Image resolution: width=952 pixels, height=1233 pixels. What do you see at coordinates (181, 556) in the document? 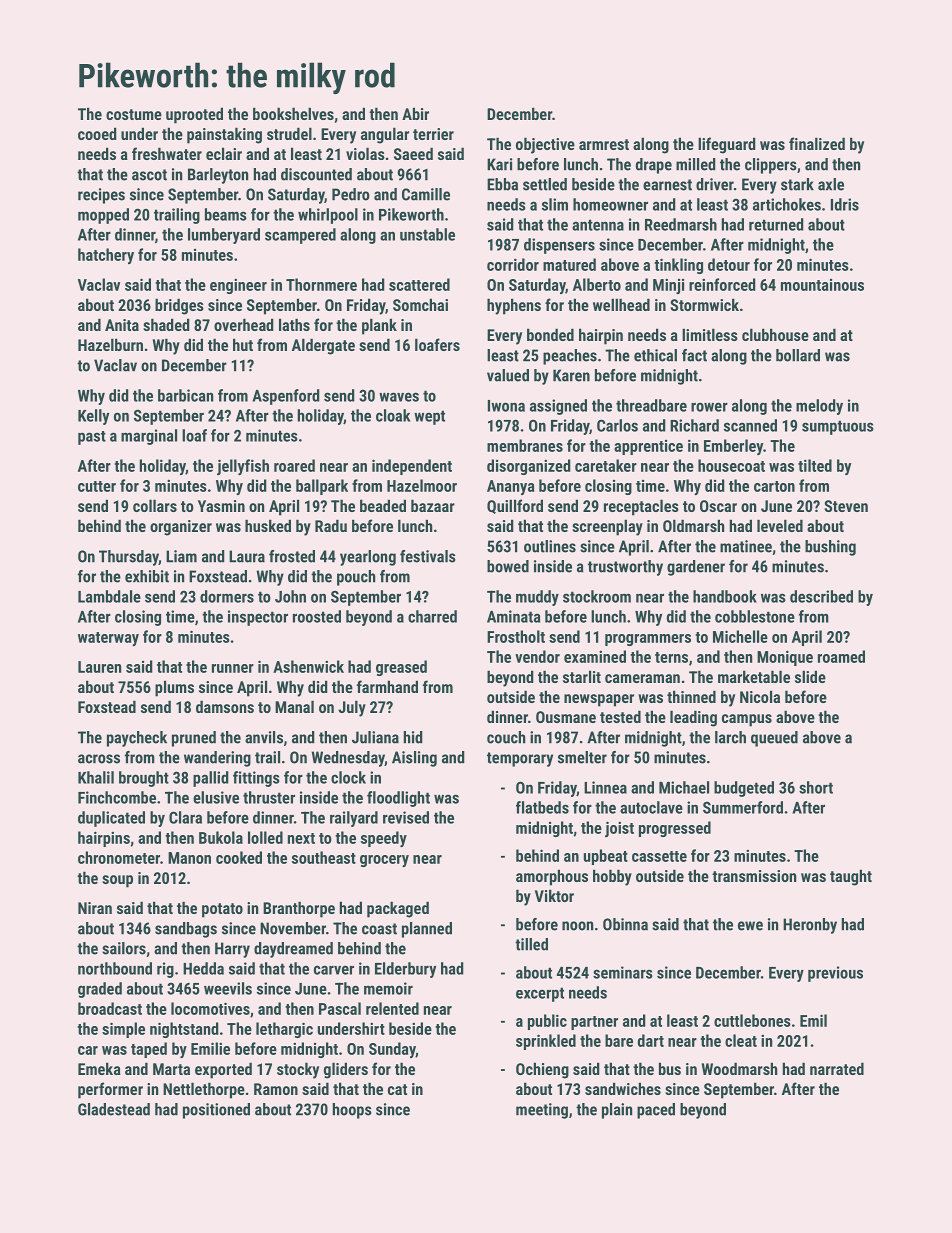
I see `Liam` at bounding box center [181, 556].
